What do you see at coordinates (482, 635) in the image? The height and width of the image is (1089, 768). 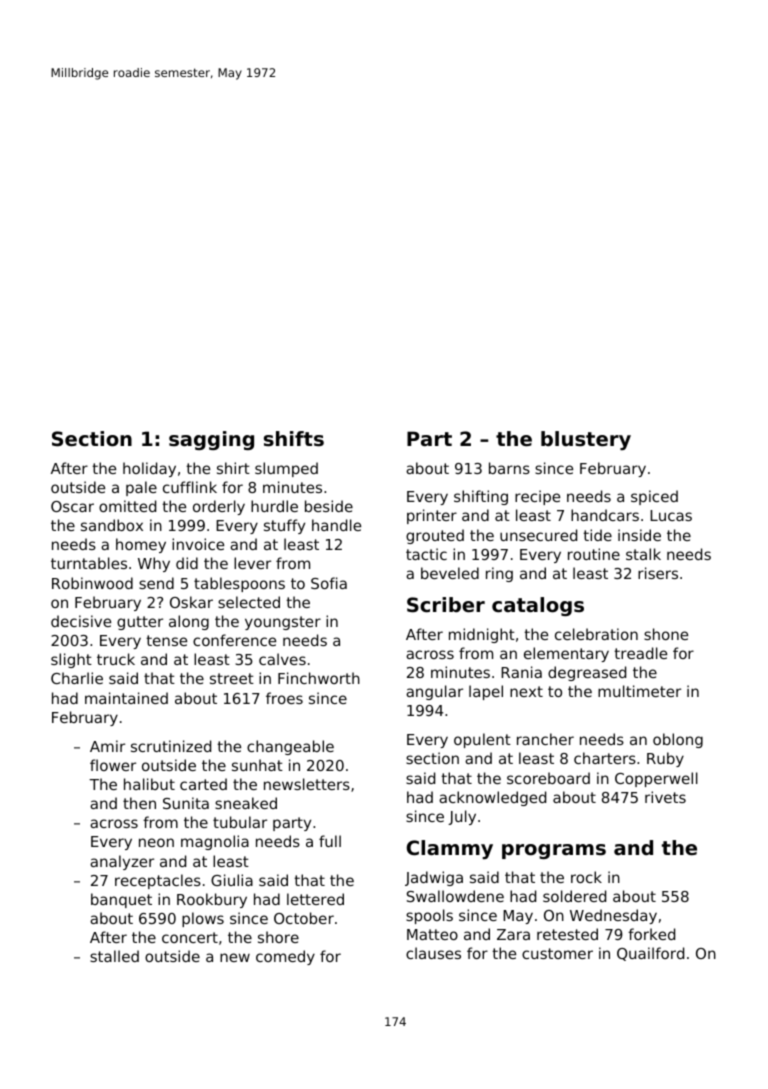 I see `midnight` at bounding box center [482, 635].
